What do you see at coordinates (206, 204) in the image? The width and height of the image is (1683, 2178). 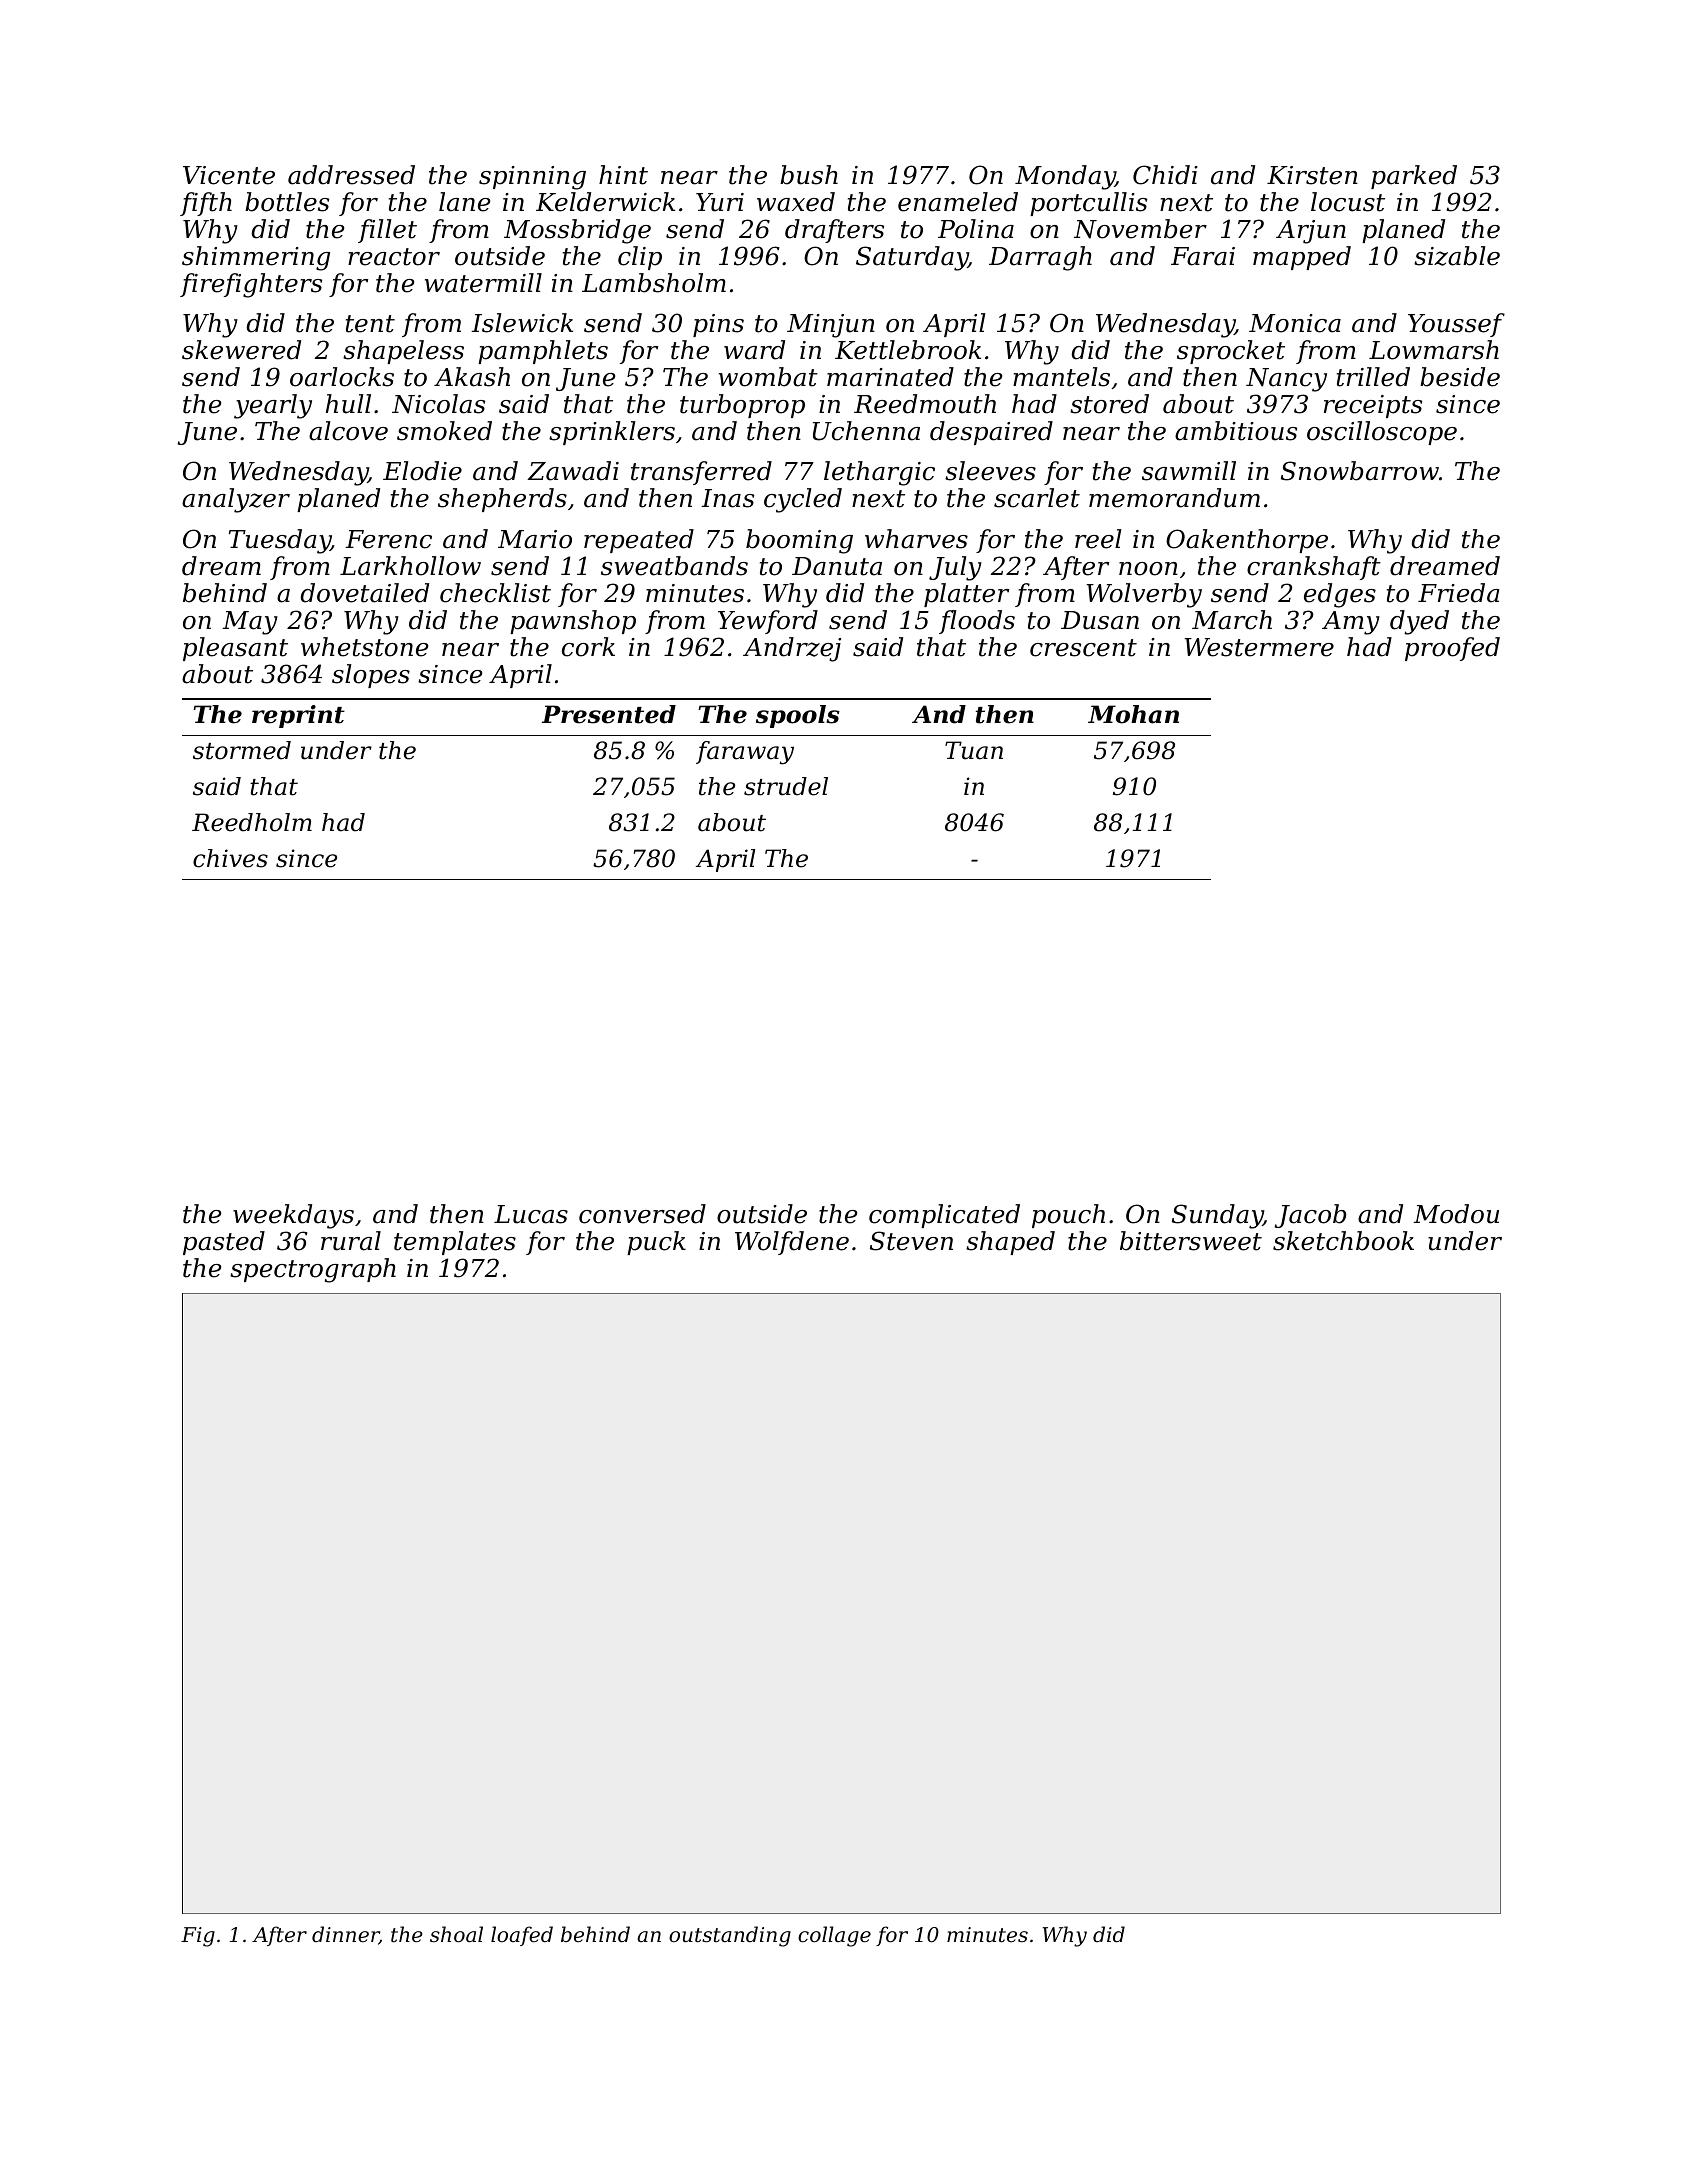 I see `fifth` at bounding box center [206, 204].
